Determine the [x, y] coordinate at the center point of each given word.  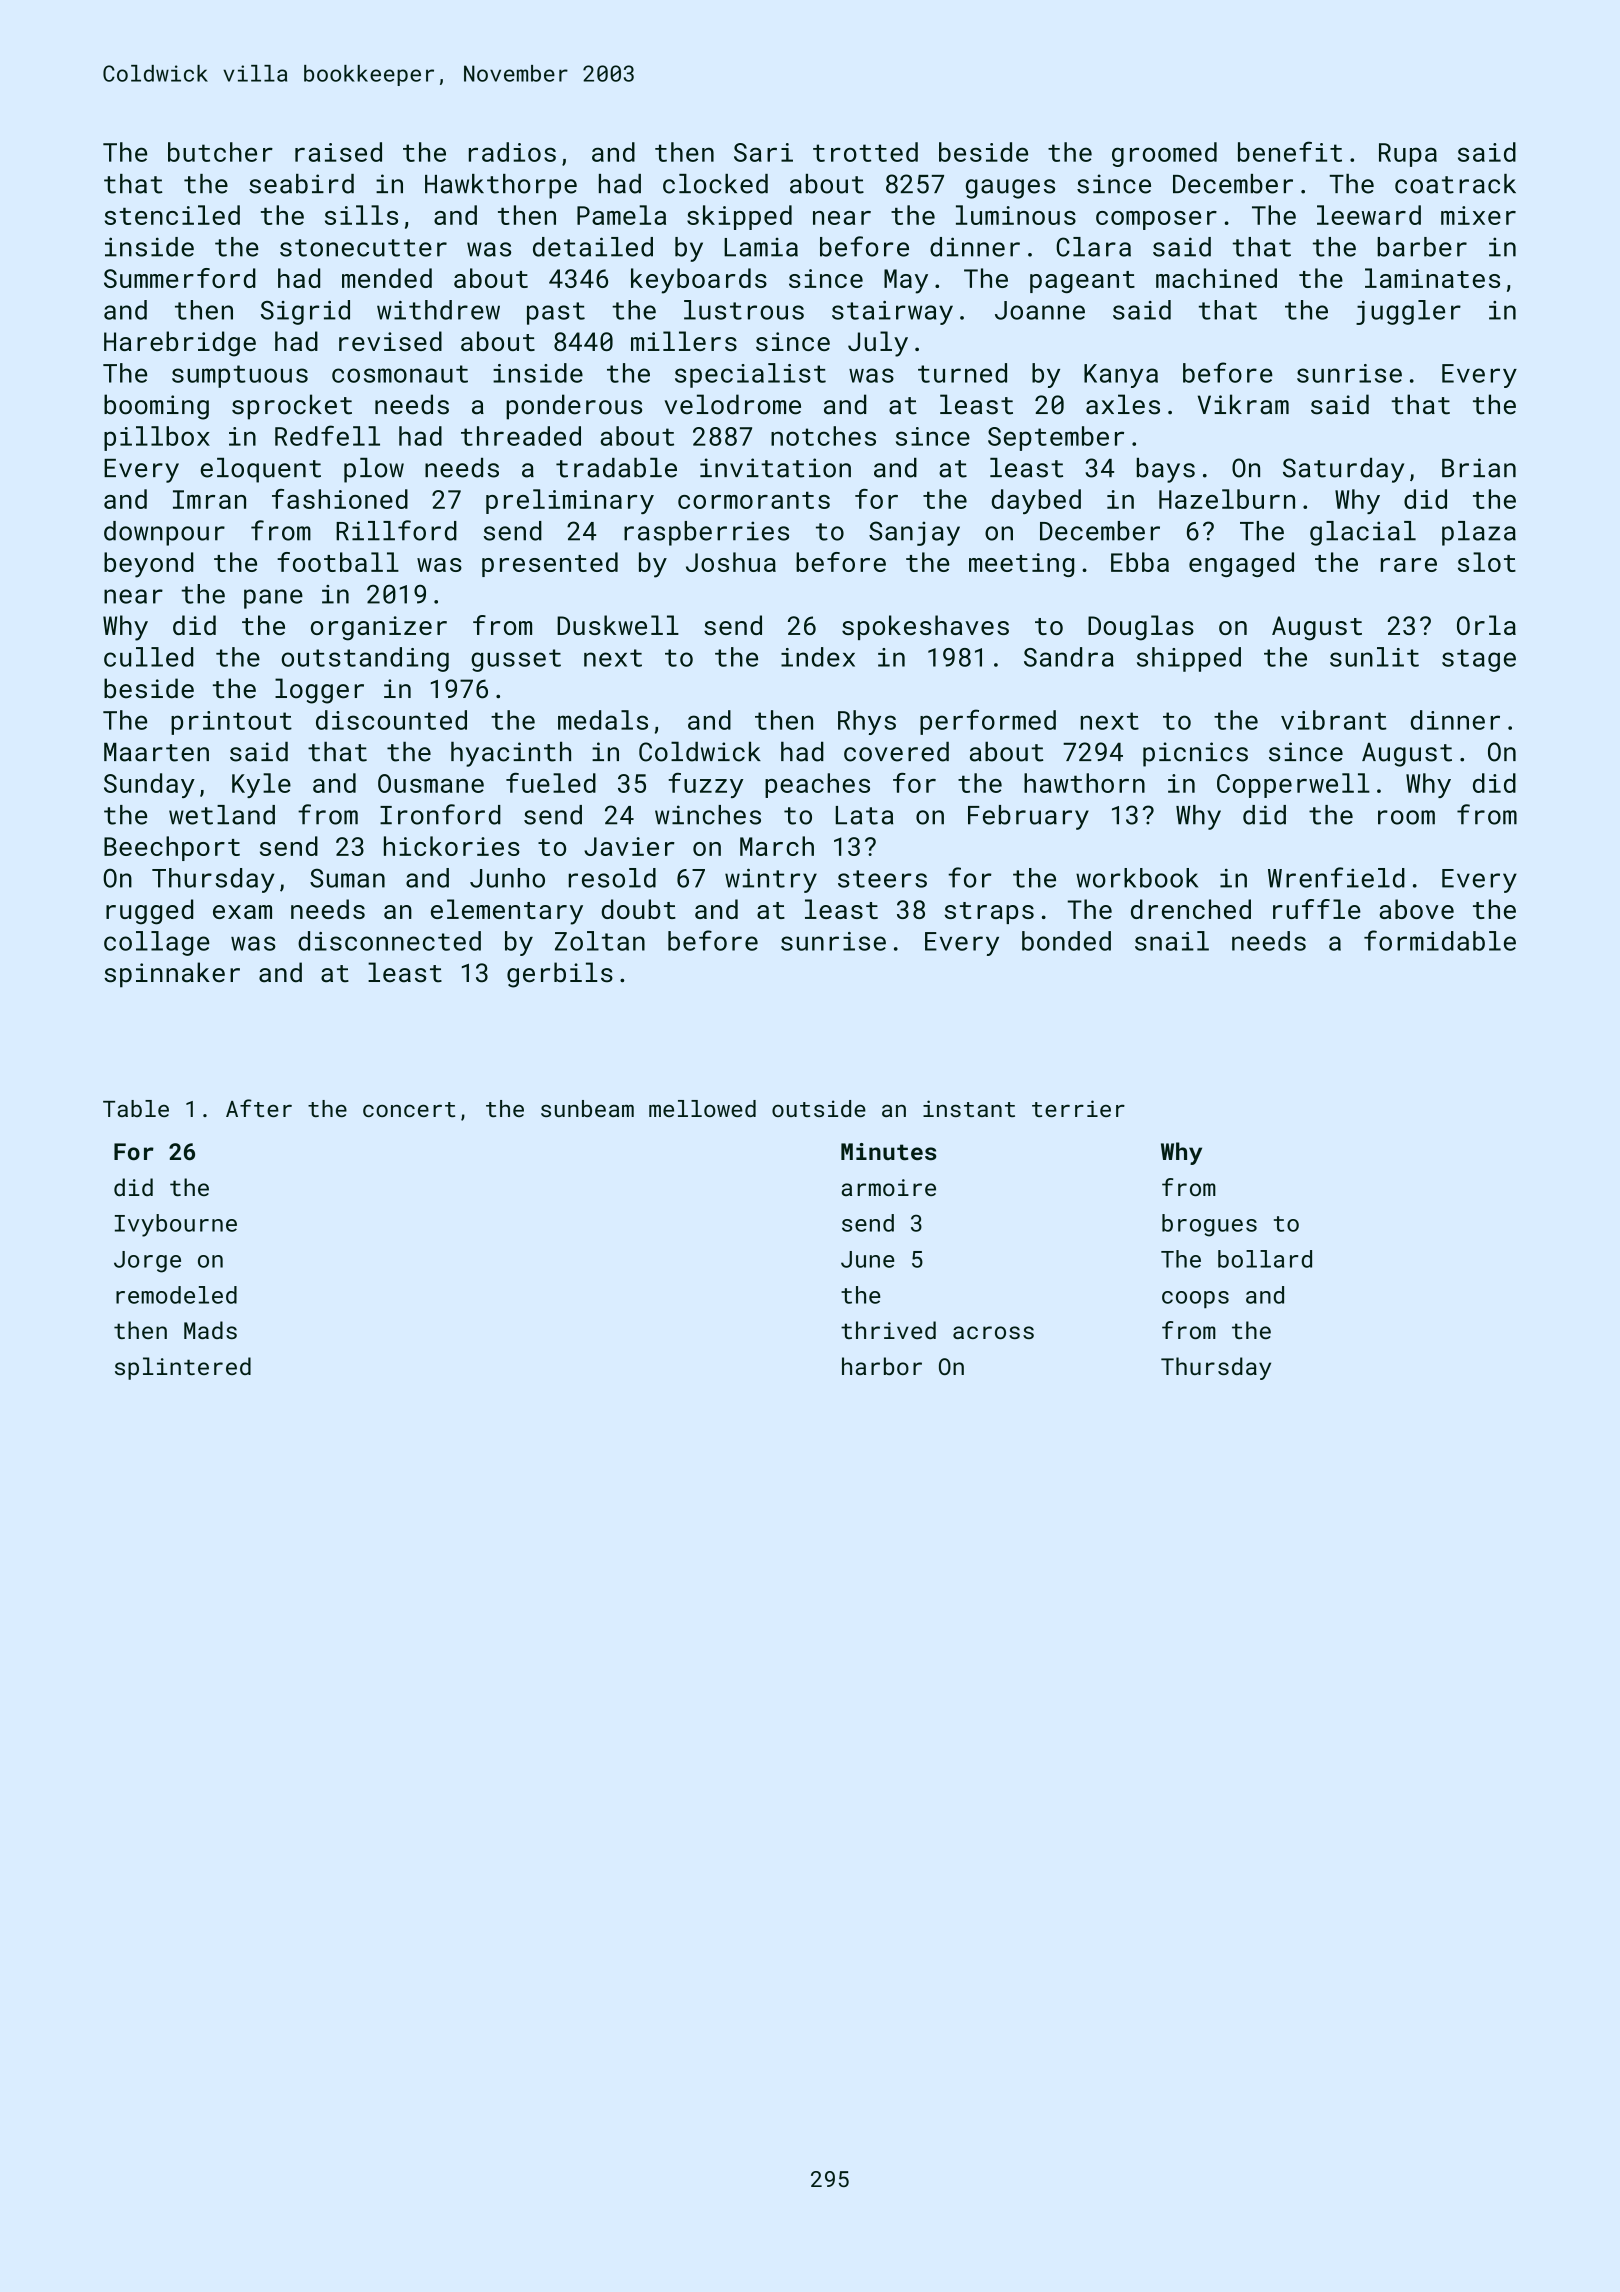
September [1056, 438]
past [556, 313]
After [259, 1108]
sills [361, 215]
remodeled [176, 1295]
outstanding [365, 659]
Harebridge [180, 344]
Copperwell [1293, 785]
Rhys [867, 722]
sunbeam [587, 1108]
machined [1216, 278]
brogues [1209, 1225]
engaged [1241, 564]
